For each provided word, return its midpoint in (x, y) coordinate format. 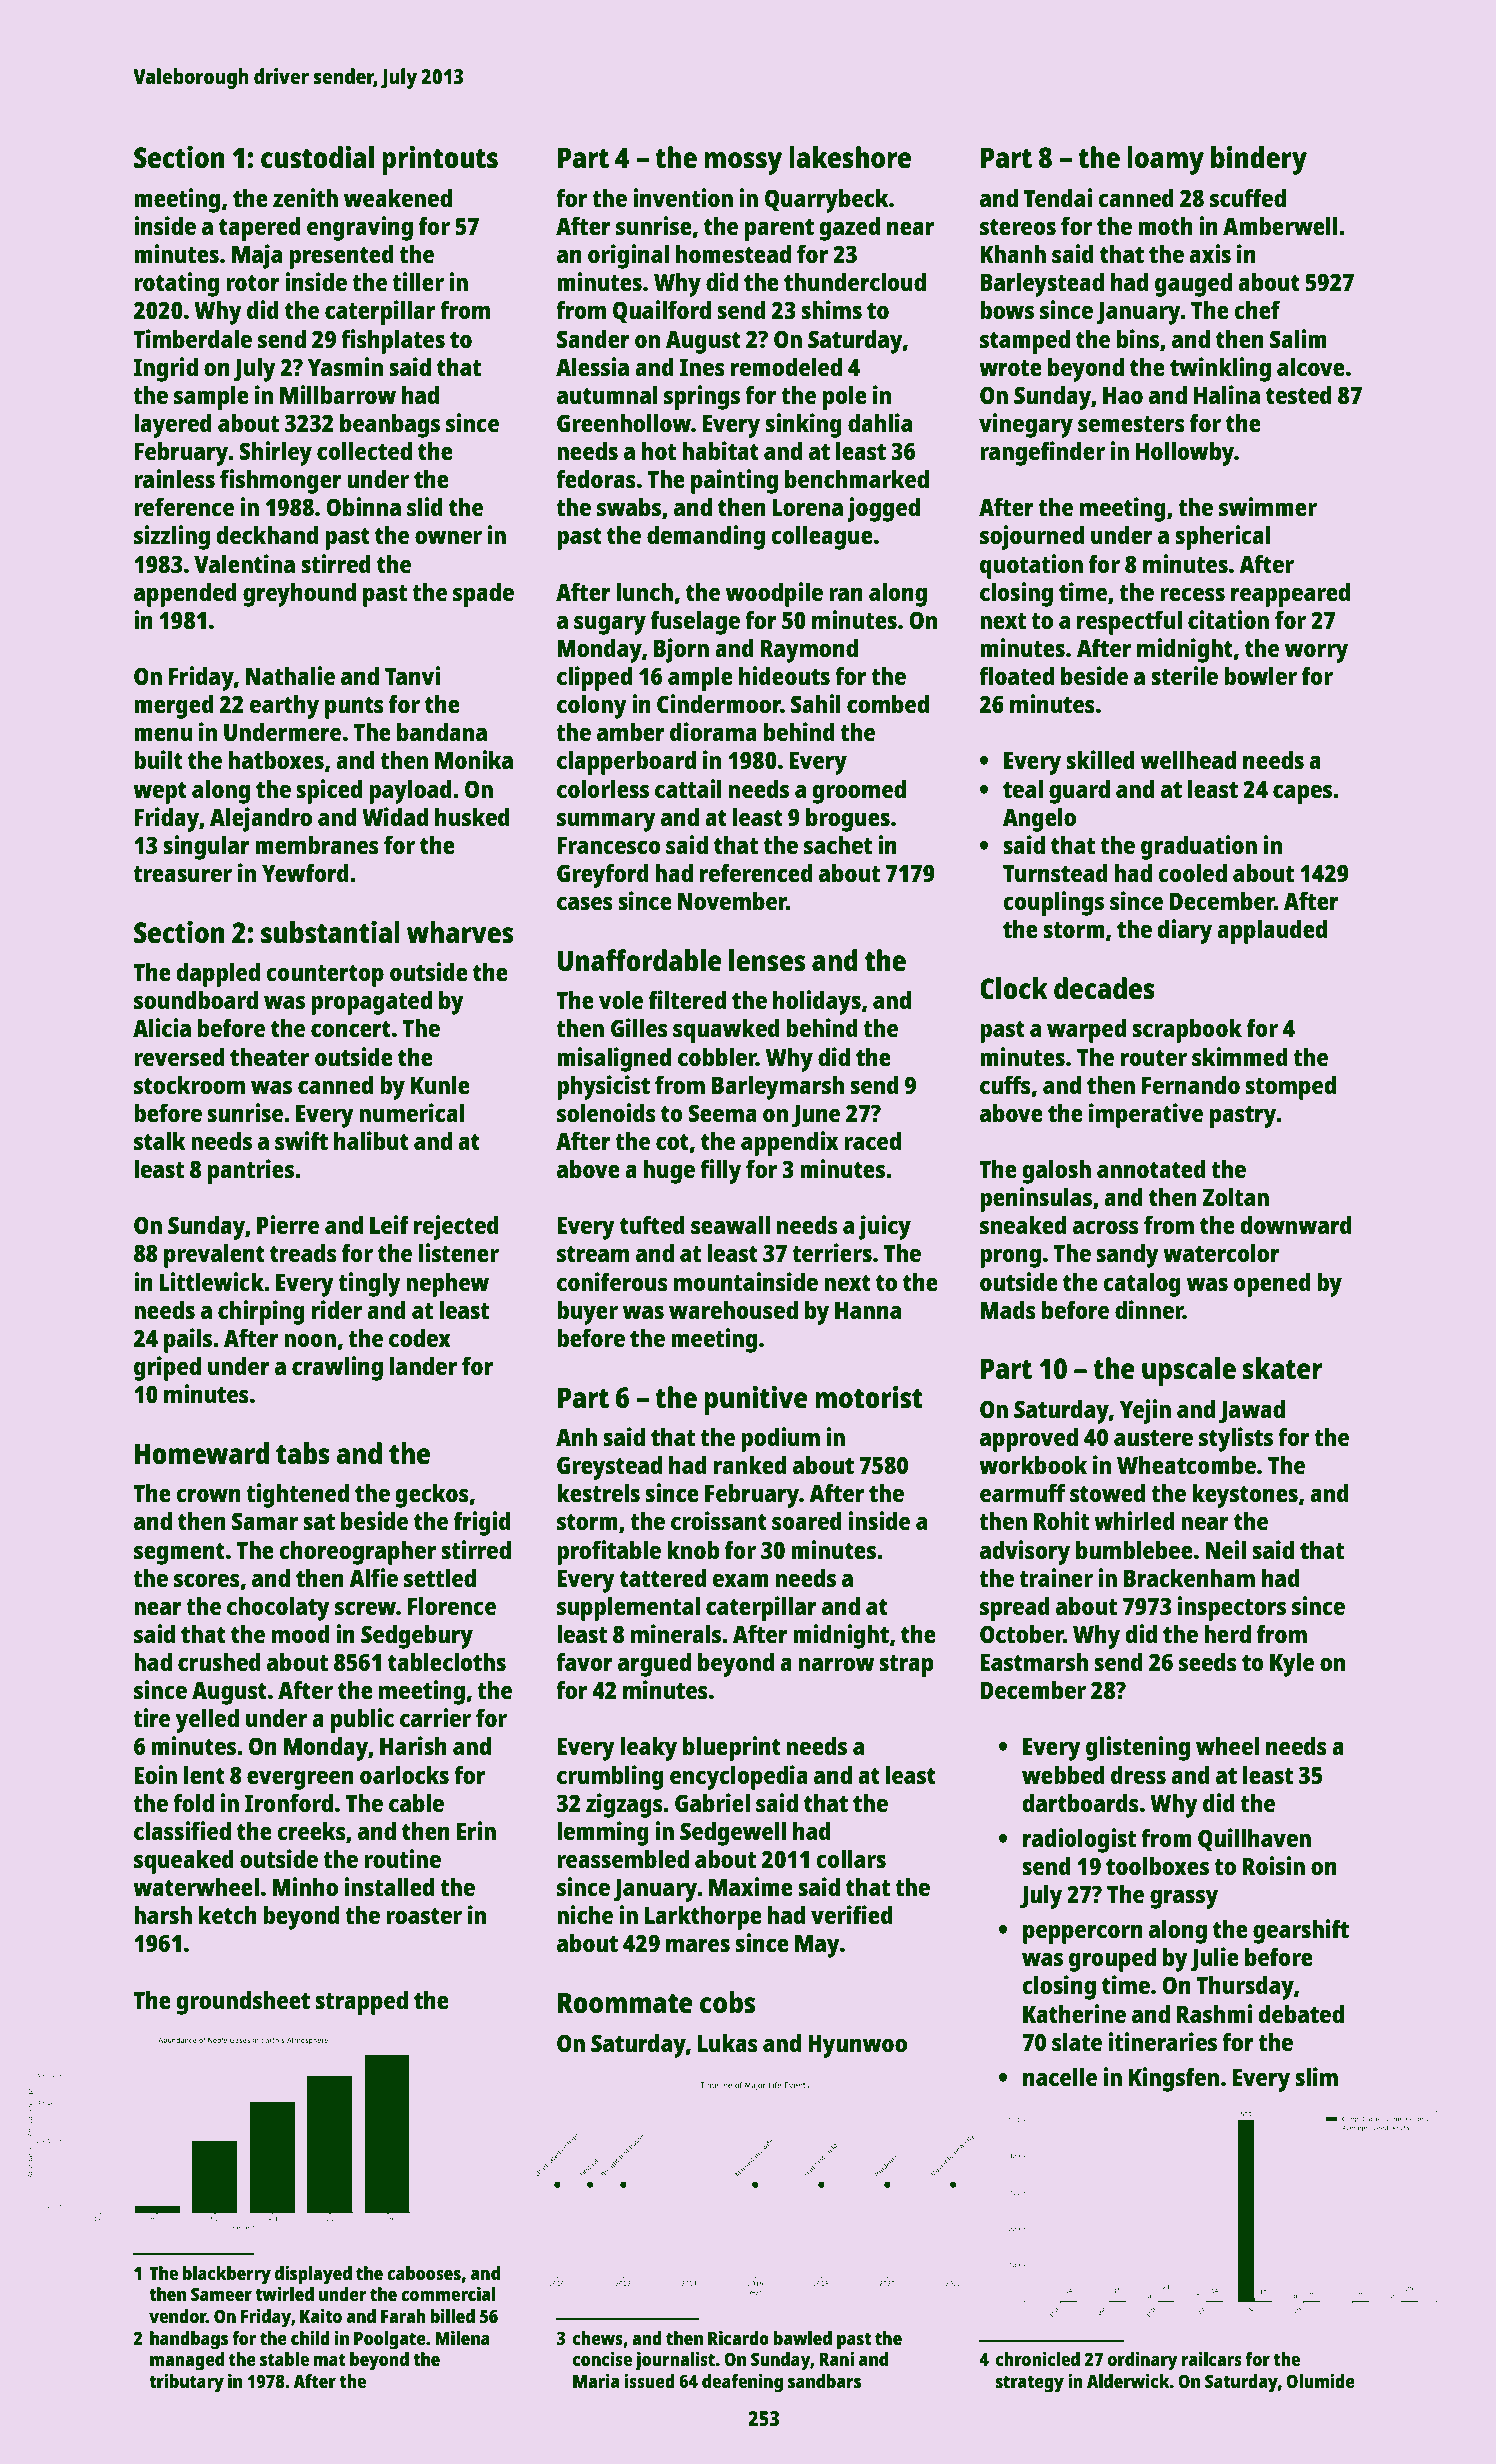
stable (284, 2359)
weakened (398, 197)
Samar (265, 1521)
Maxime (751, 1886)
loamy (1165, 160)
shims (831, 309)
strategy (1030, 2384)
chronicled (1038, 2358)
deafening (742, 2383)
